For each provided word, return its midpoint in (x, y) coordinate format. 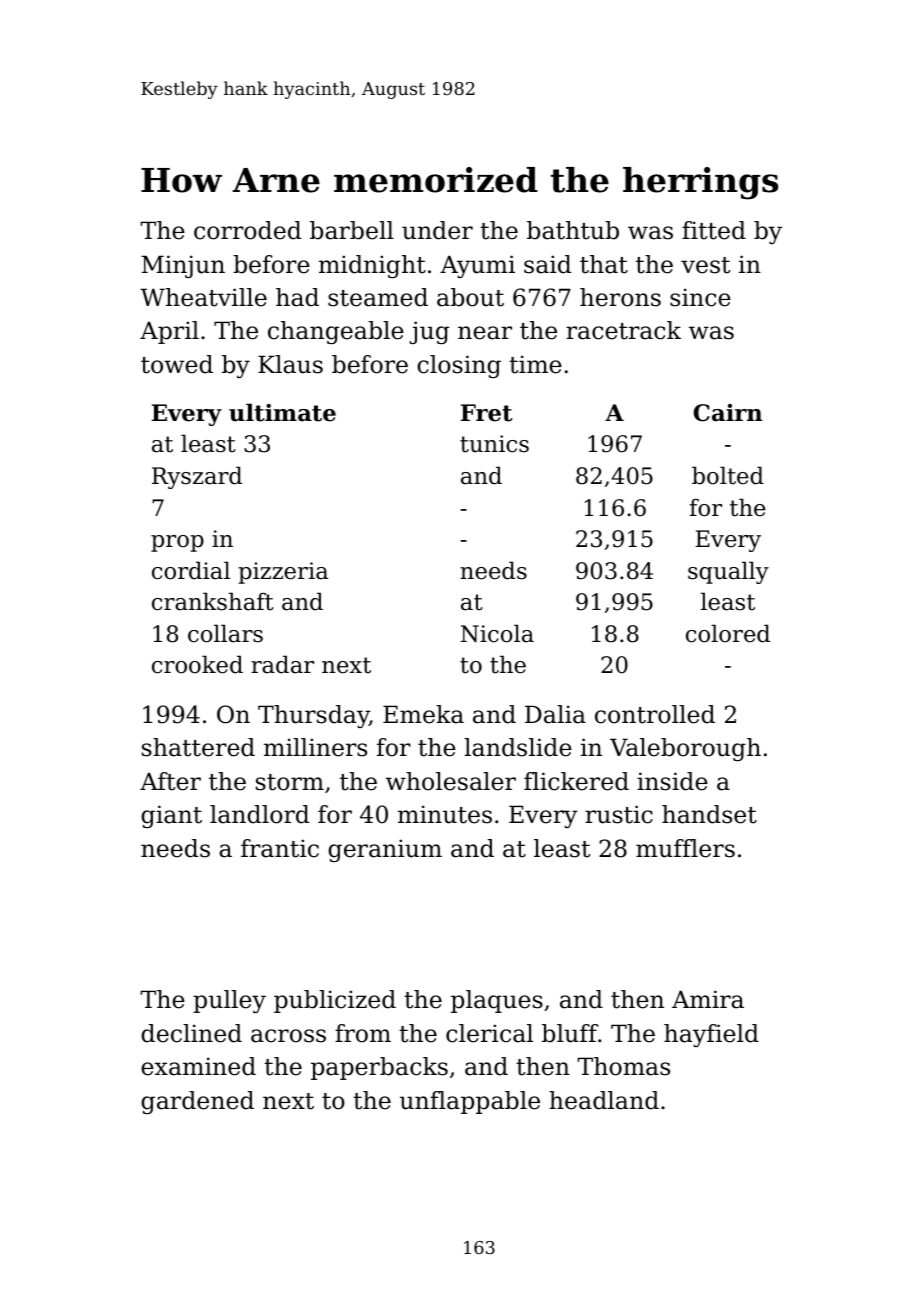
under (437, 230)
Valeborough (685, 749)
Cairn (728, 413)
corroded (247, 230)
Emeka (423, 714)
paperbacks (379, 1068)
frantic (280, 848)
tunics (494, 444)
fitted (714, 230)
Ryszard (197, 477)
